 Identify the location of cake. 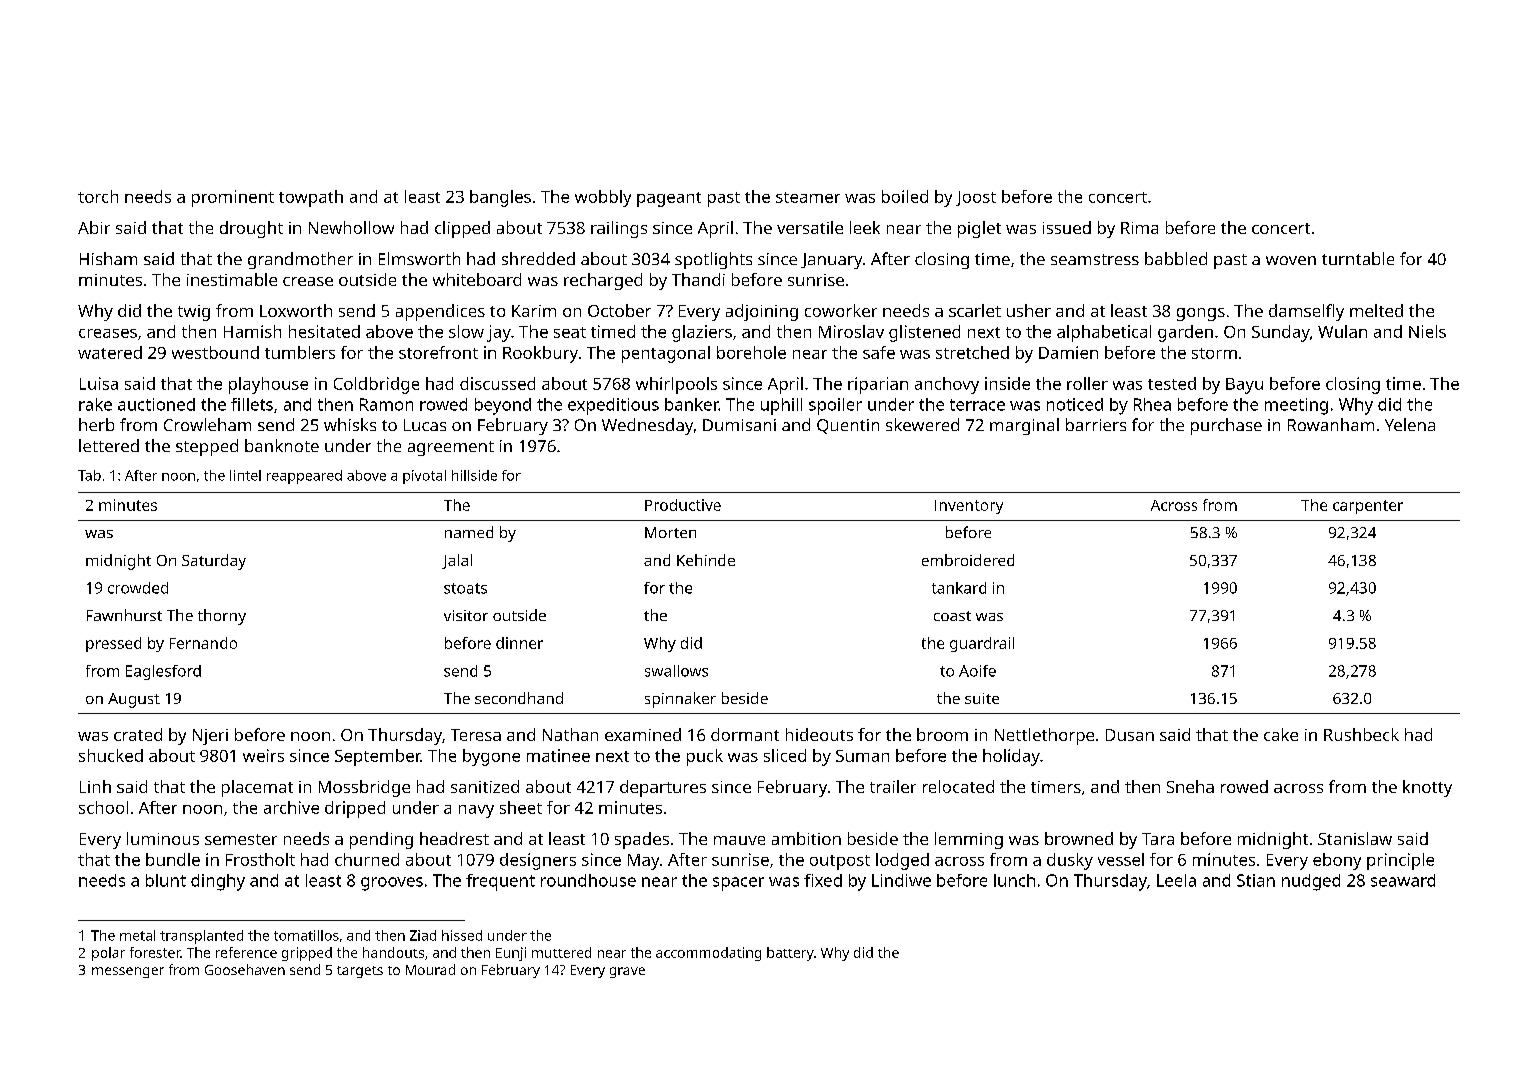
(1281, 734).
